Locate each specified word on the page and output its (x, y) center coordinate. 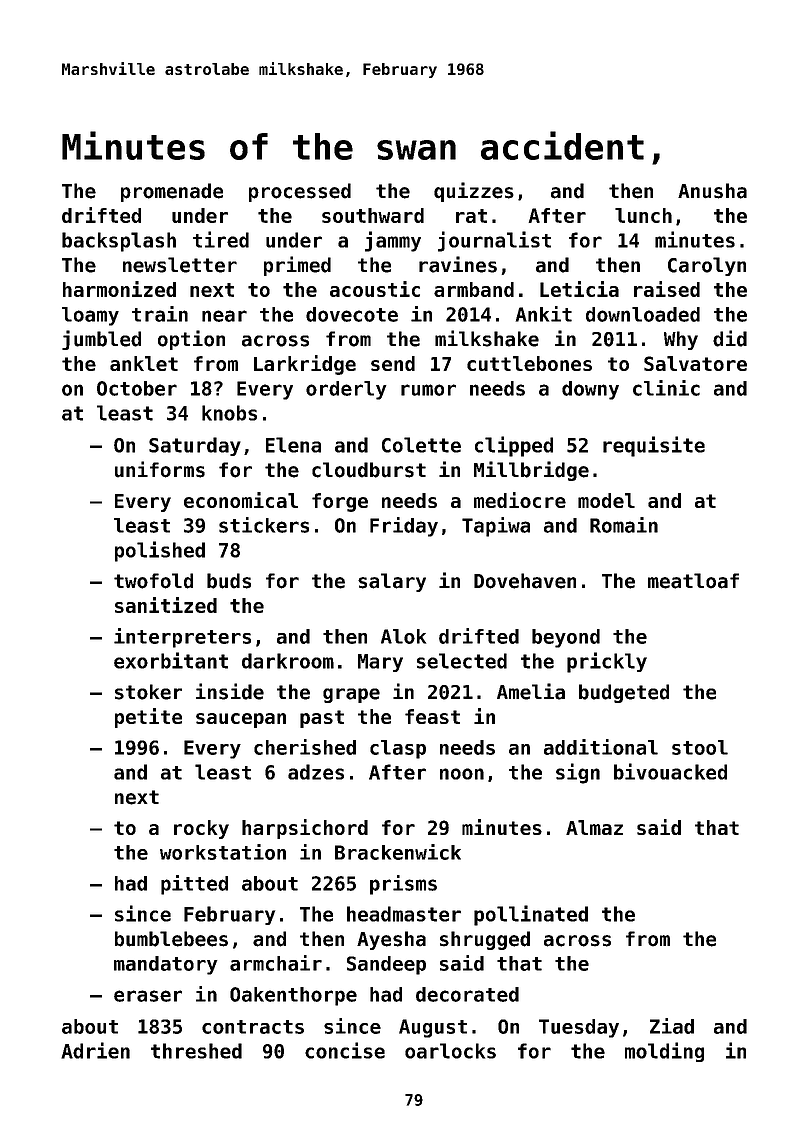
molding (664, 1052)
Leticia (579, 289)
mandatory (166, 965)
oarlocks (450, 1051)
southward (373, 215)
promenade (172, 192)
